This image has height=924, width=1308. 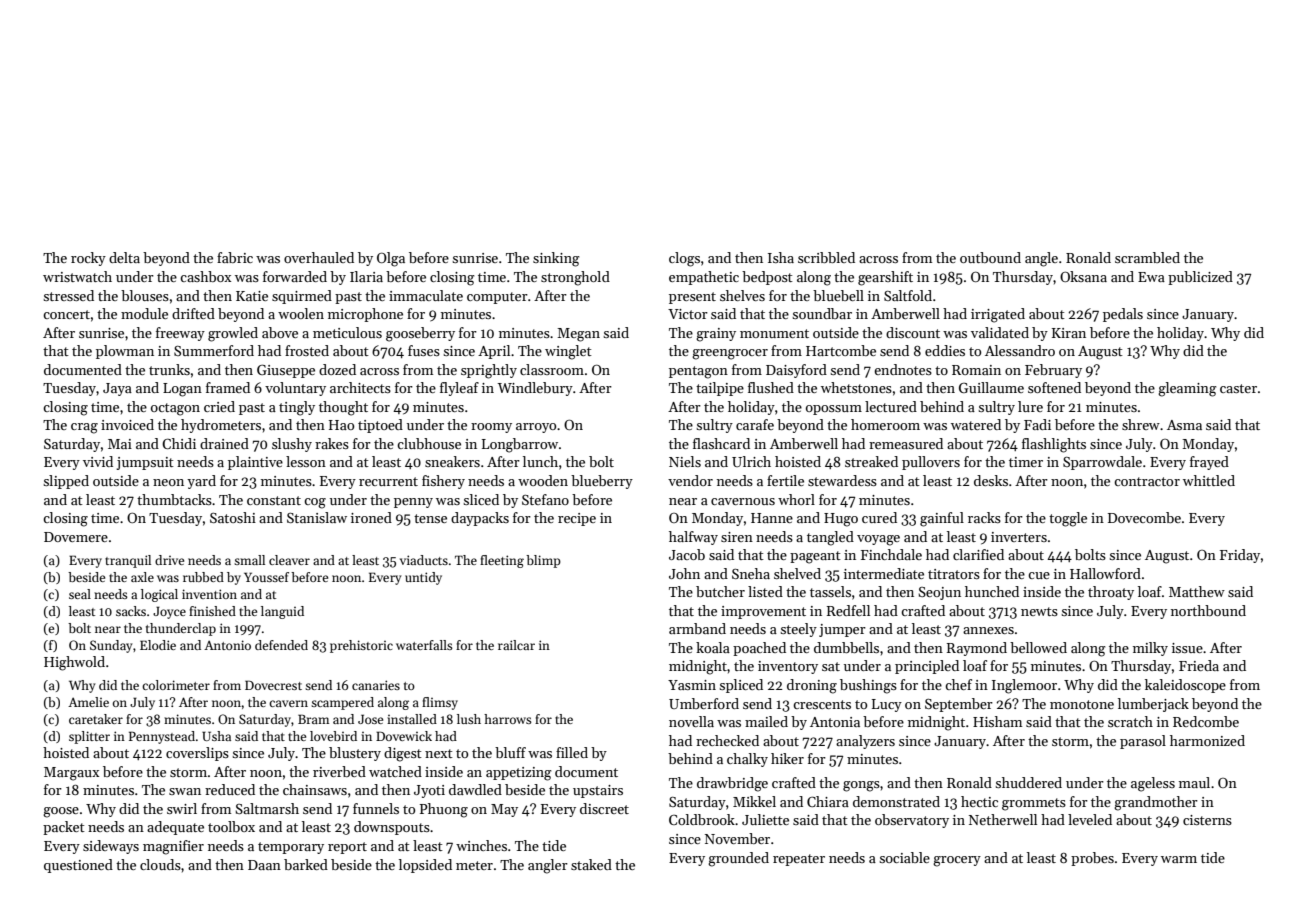 What do you see at coordinates (255, 463) in the image?
I see `plaintive` at bounding box center [255, 463].
